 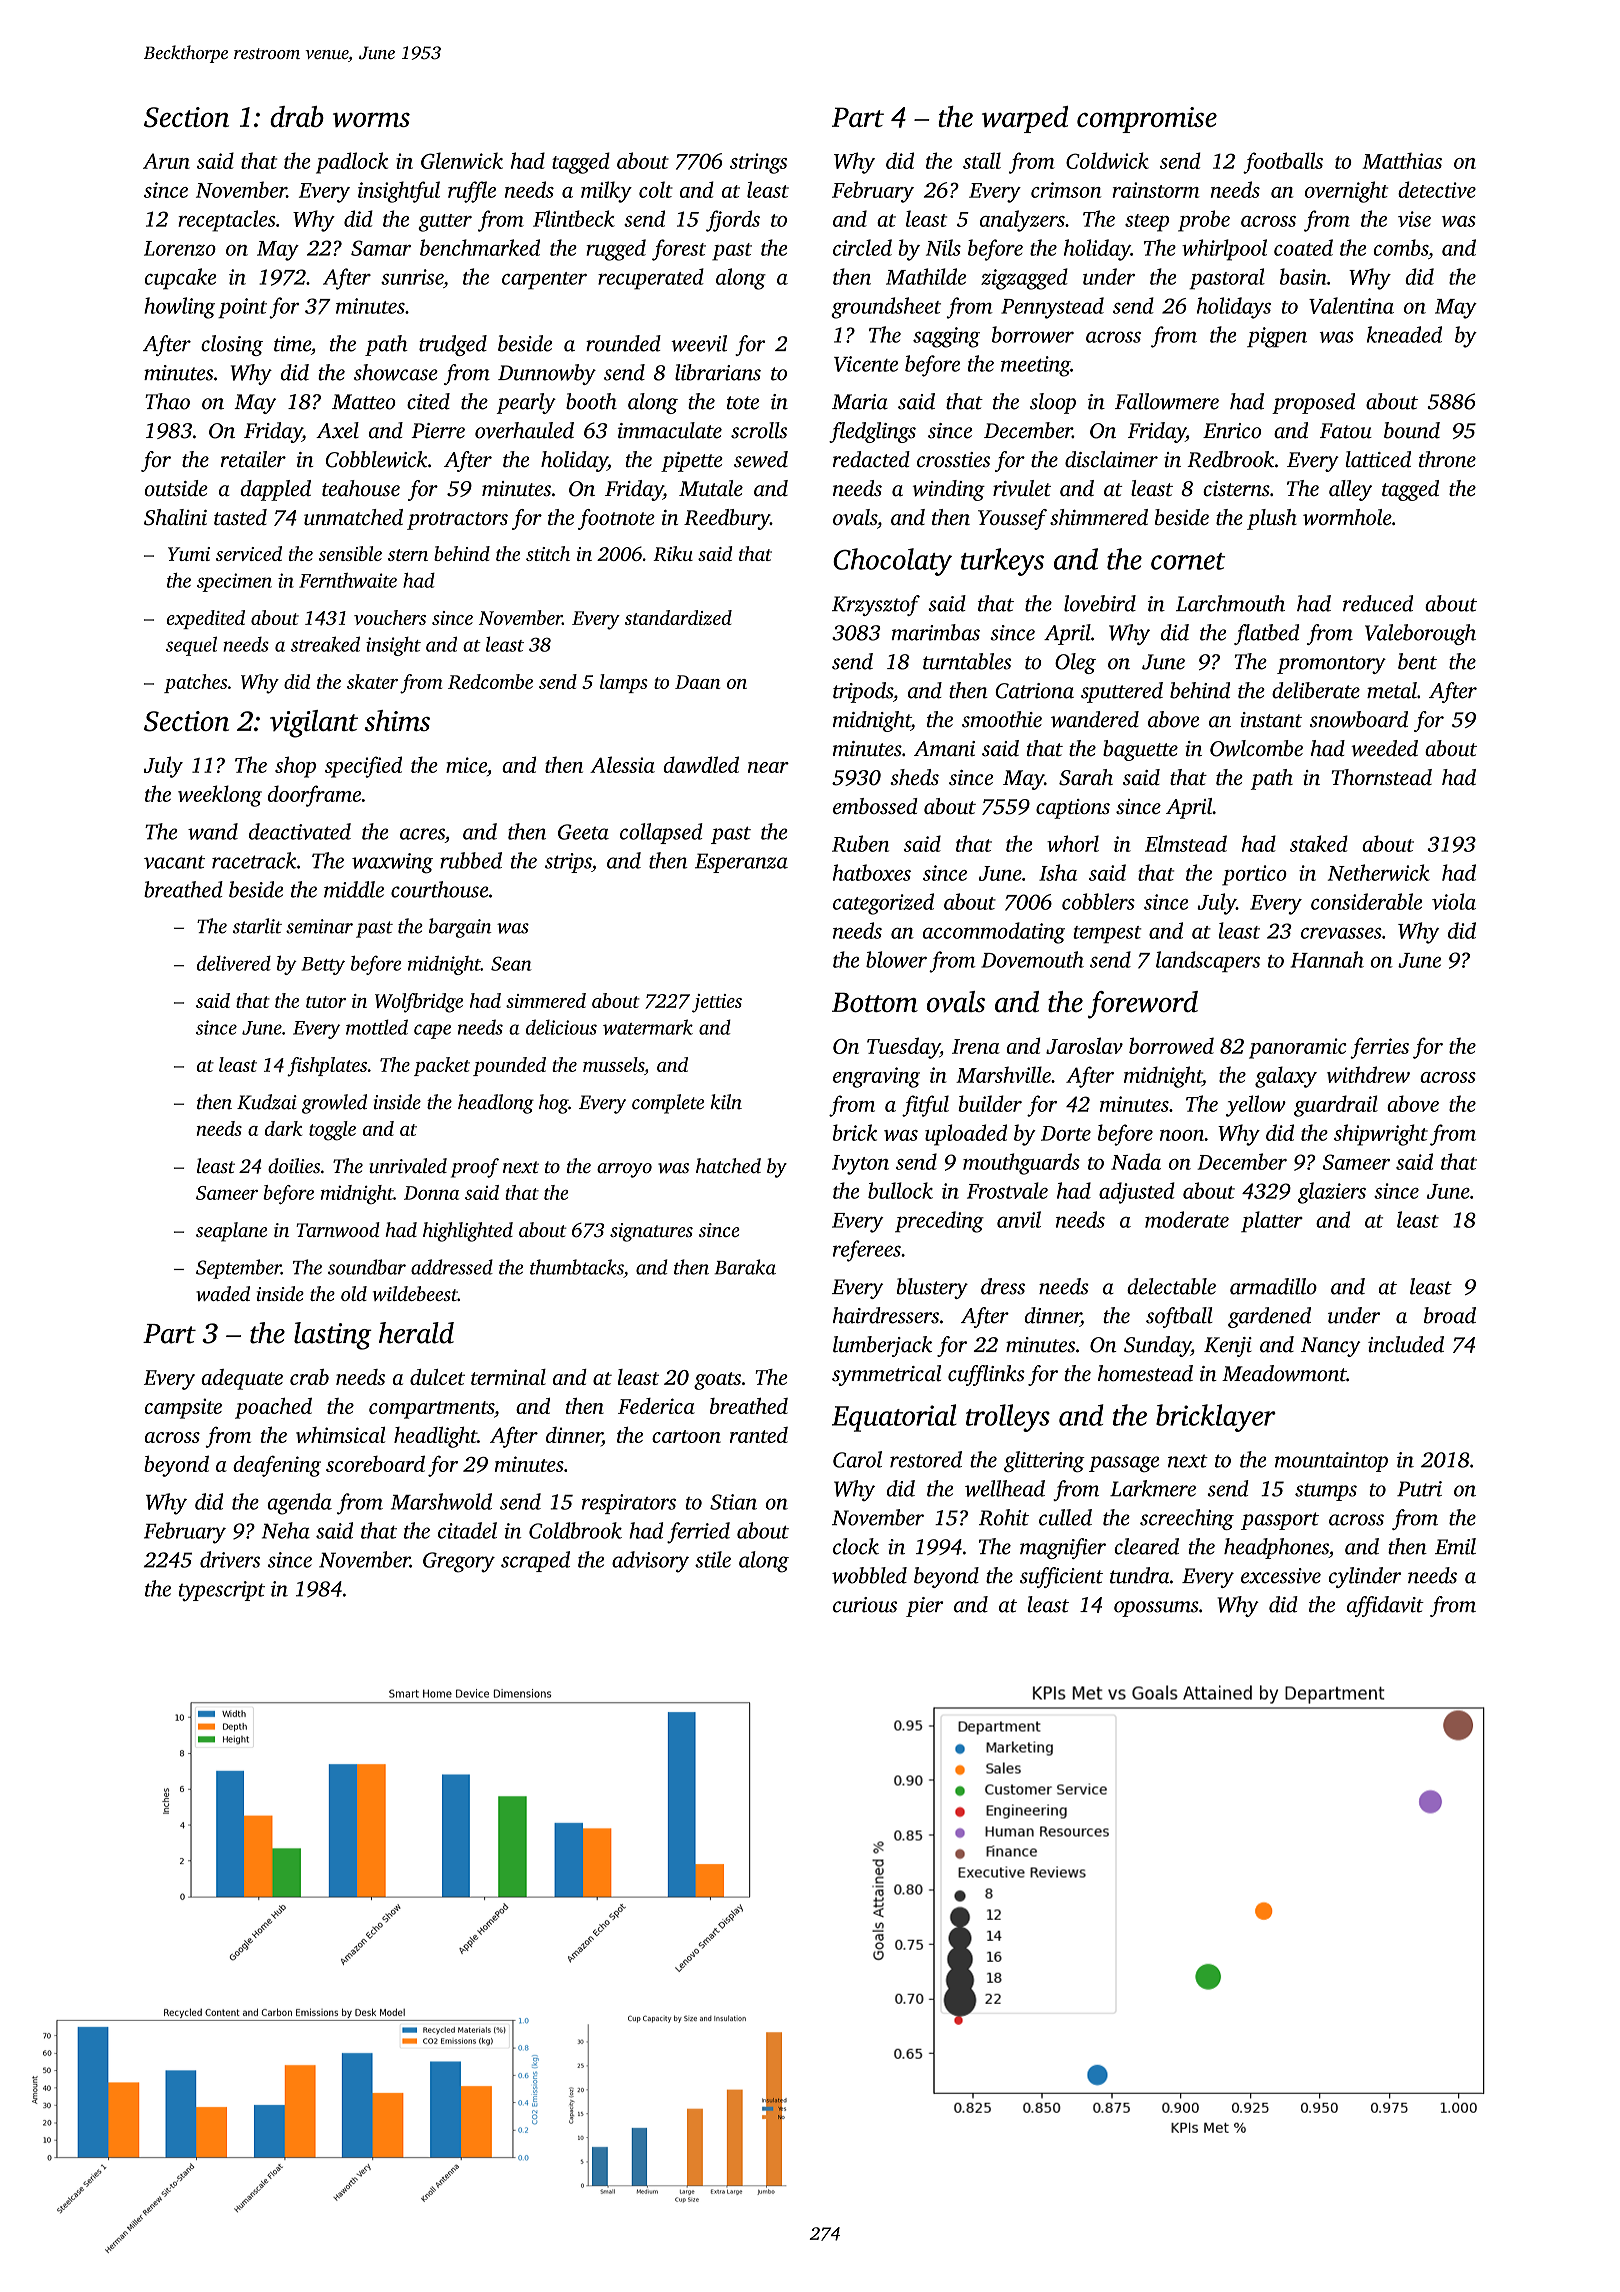 I want to click on adequate, so click(x=242, y=1379).
